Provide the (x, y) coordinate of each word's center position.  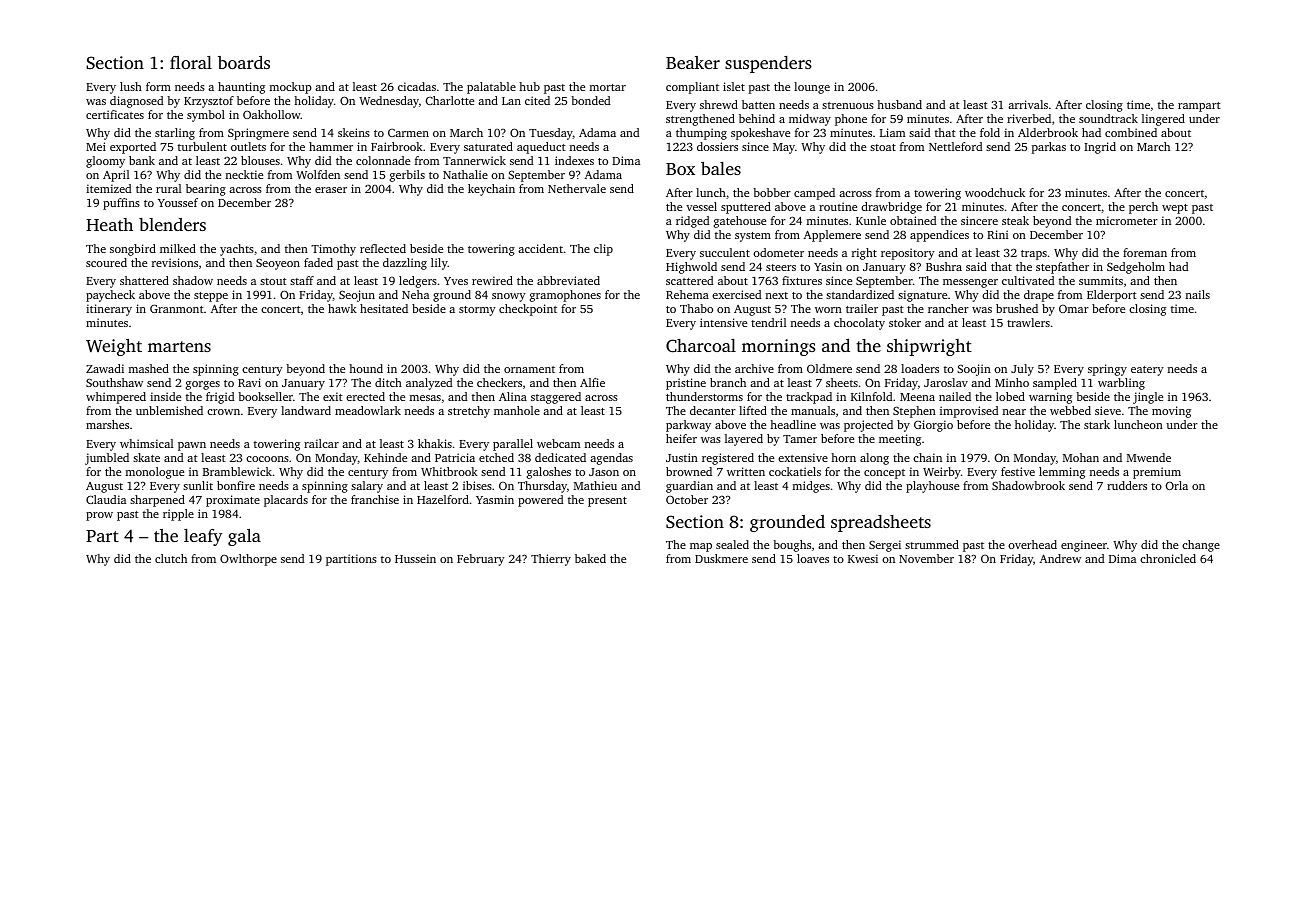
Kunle (871, 220)
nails (1198, 294)
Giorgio (933, 426)
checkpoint (528, 310)
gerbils (407, 176)
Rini (997, 234)
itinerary (109, 310)
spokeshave (760, 134)
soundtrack (1108, 118)
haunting (241, 88)
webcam (558, 443)
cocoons (267, 459)
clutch (171, 558)
